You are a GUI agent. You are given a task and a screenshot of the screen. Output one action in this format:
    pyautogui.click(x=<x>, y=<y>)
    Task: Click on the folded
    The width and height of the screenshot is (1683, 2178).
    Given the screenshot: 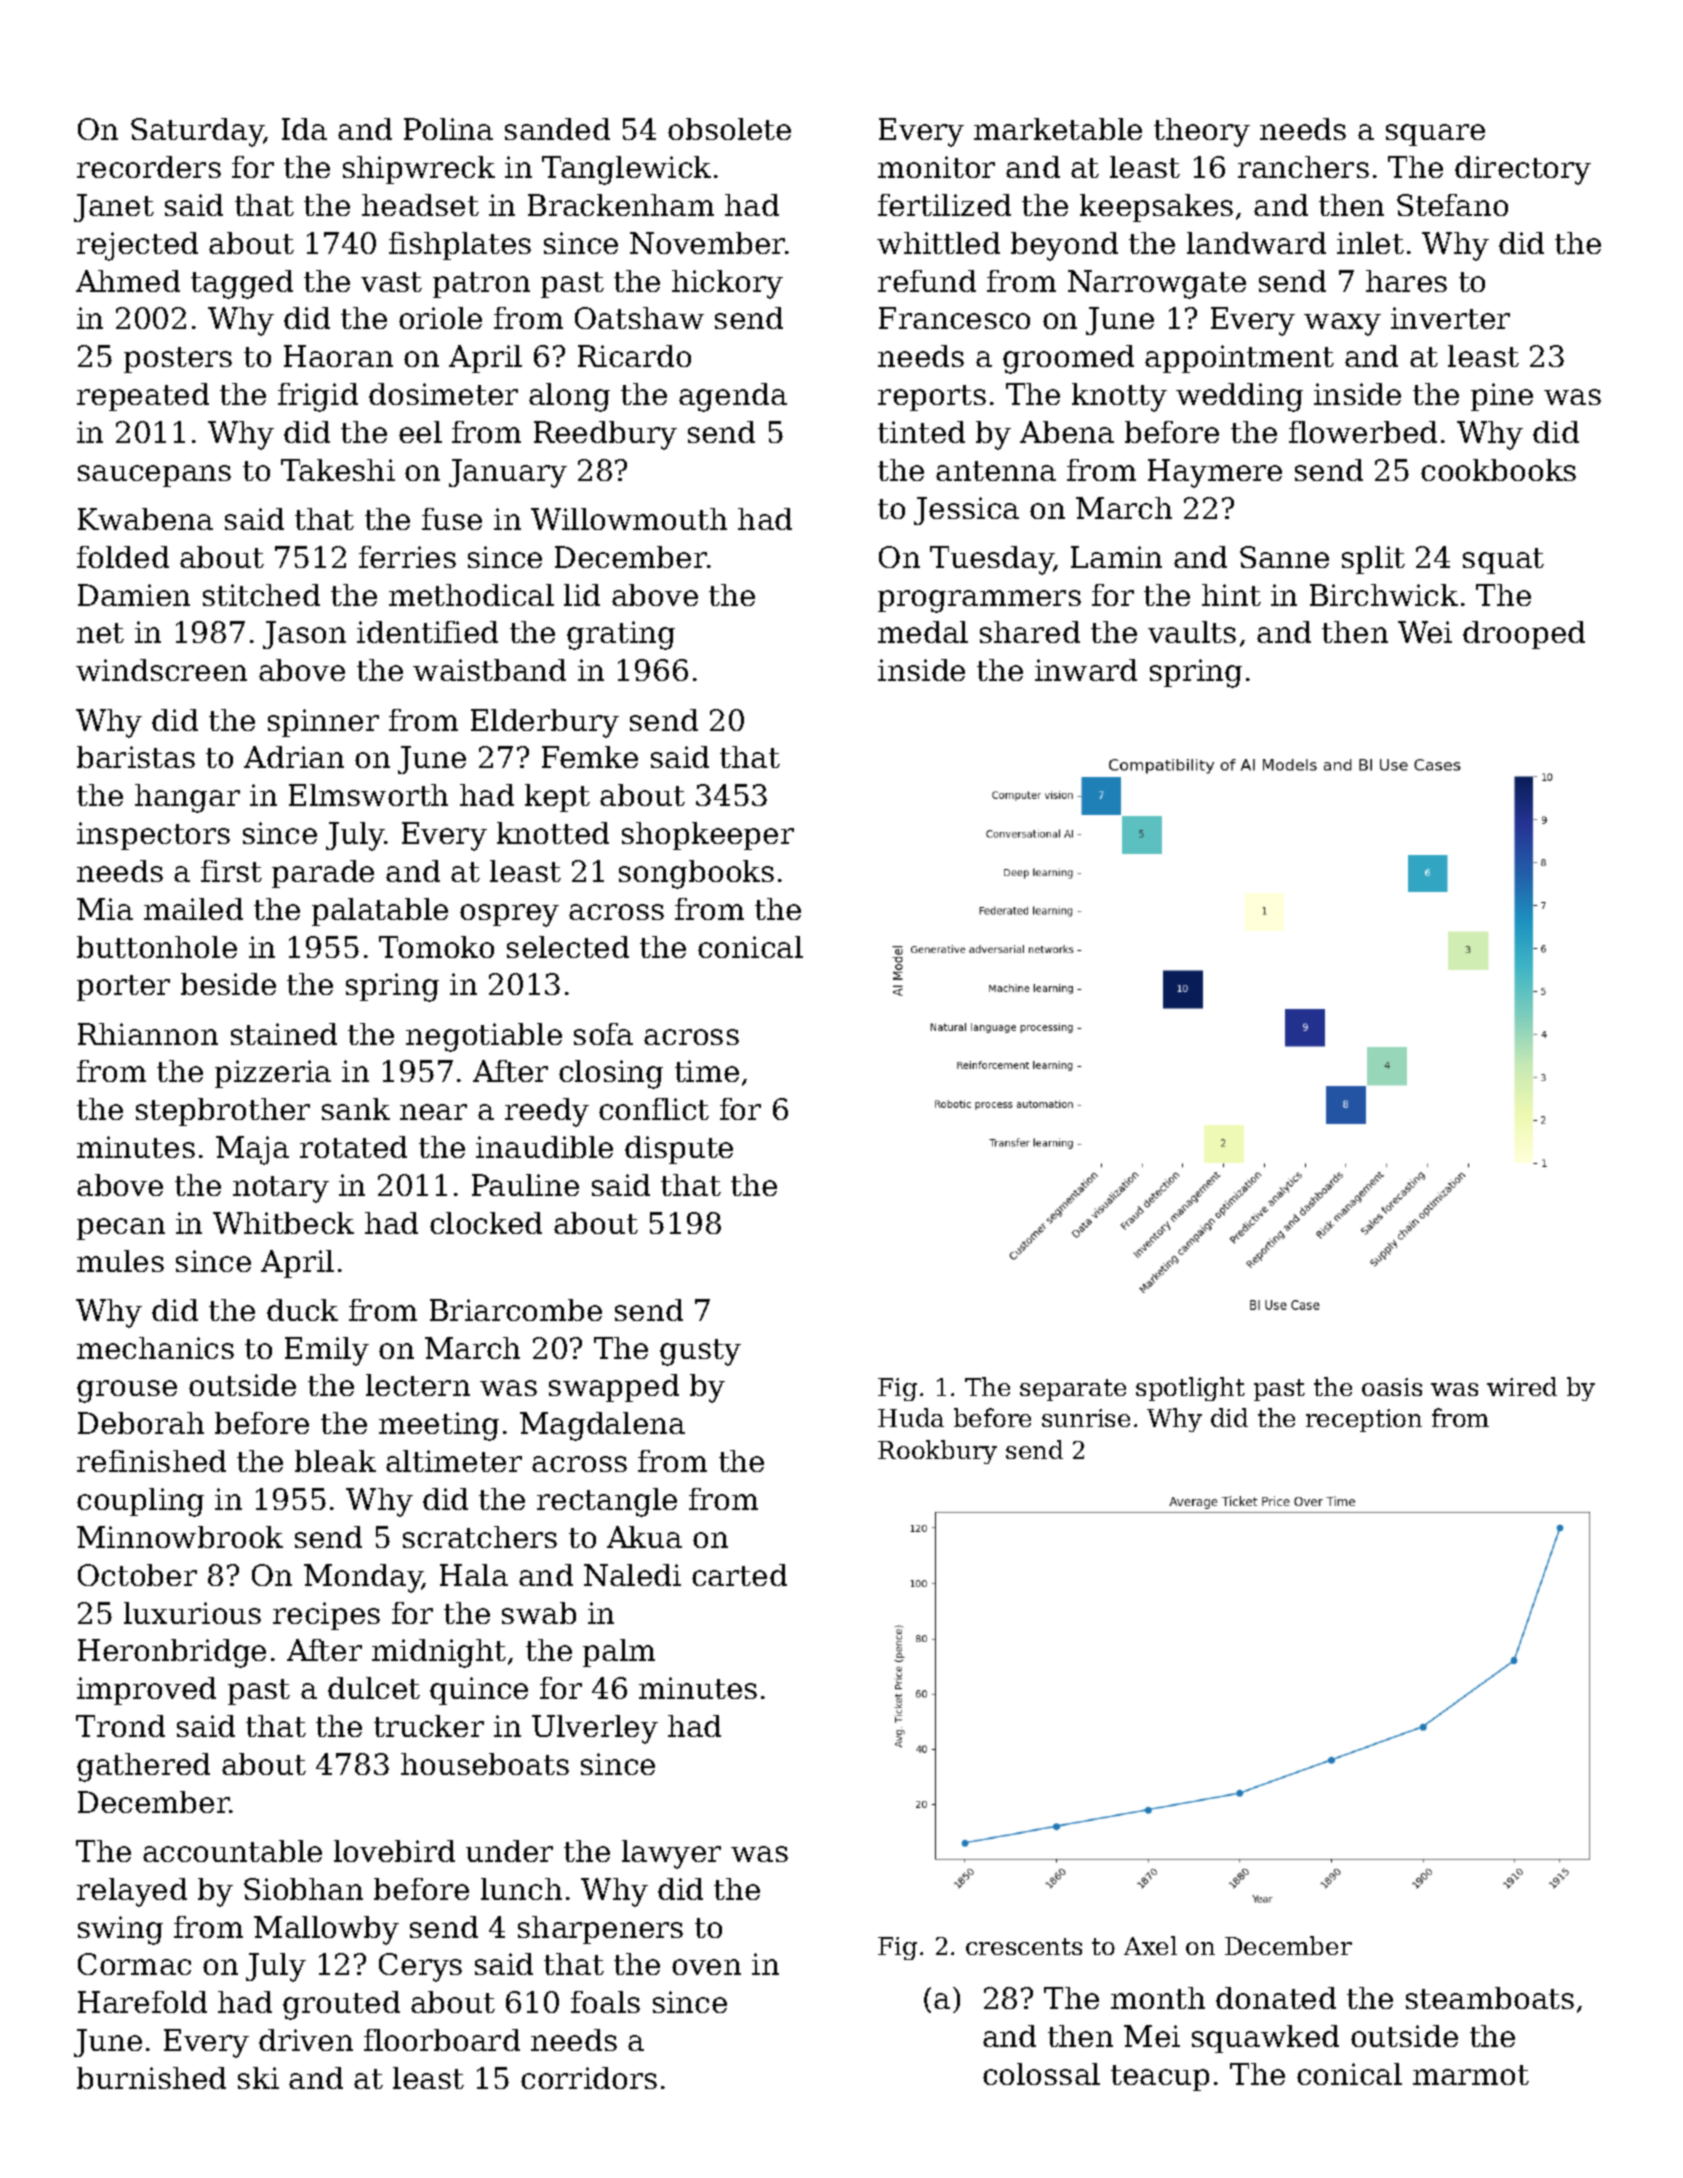 What is the action you would take?
    pyautogui.click(x=123, y=557)
